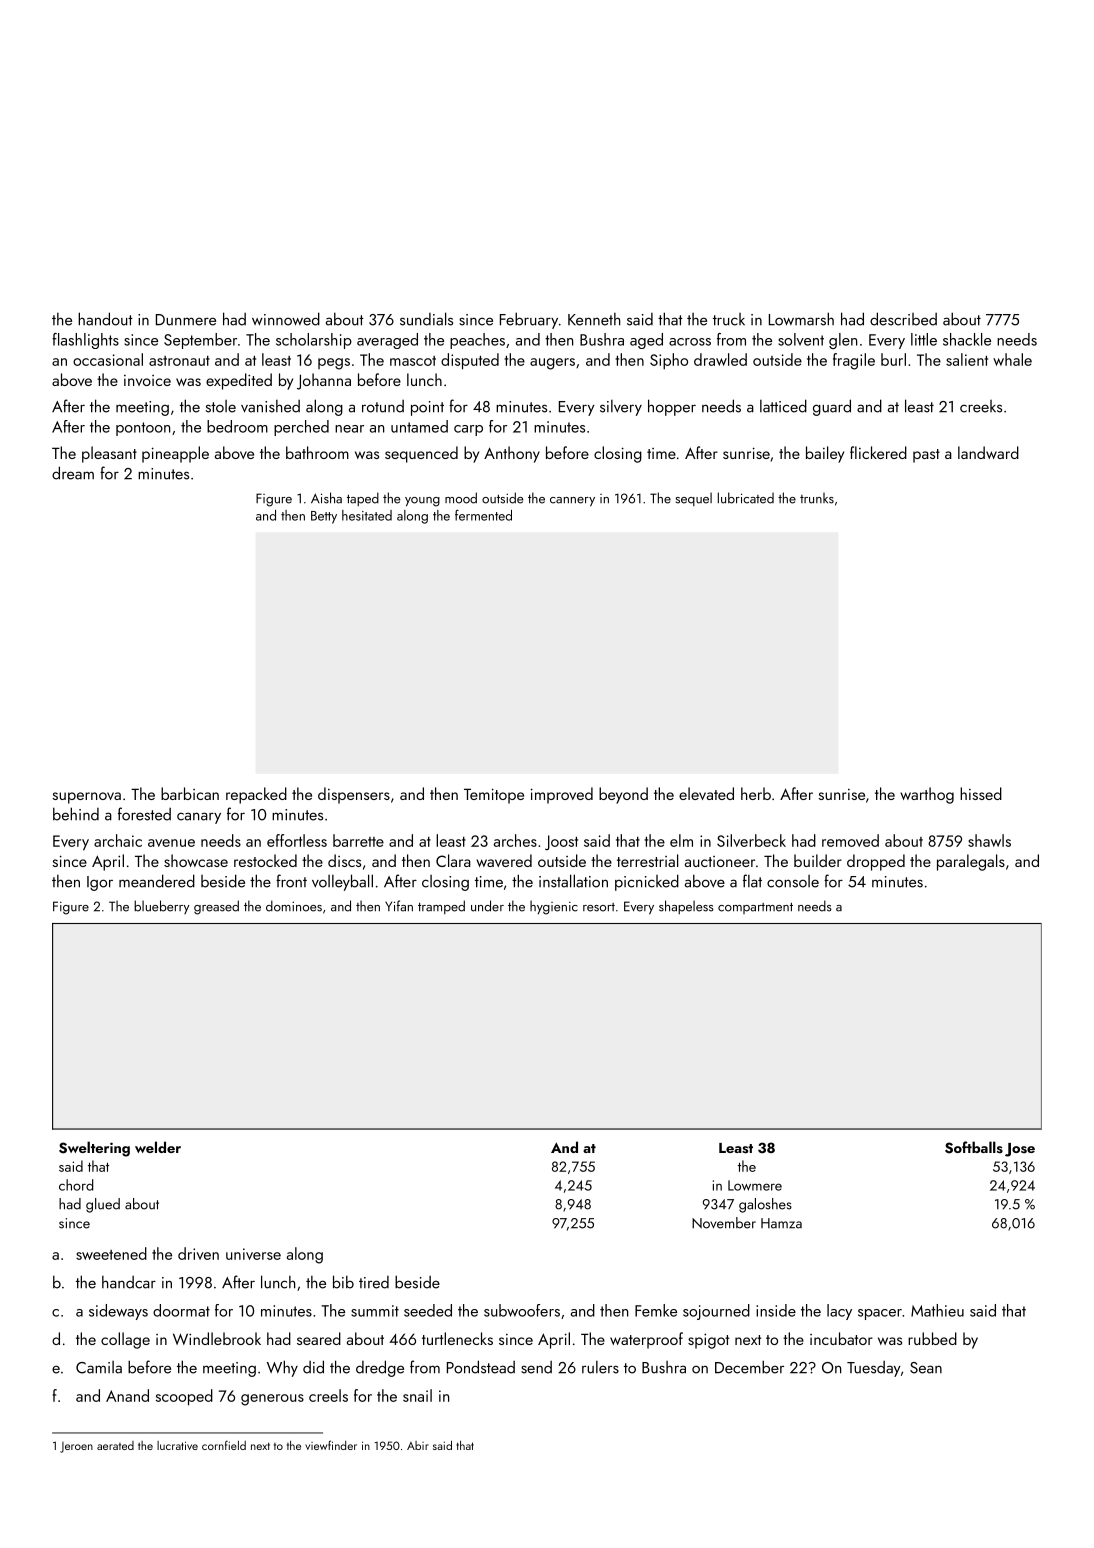  What do you see at coordinates (854, 361) in the image?
I see `fragile` at bounding box center [854, 361].
